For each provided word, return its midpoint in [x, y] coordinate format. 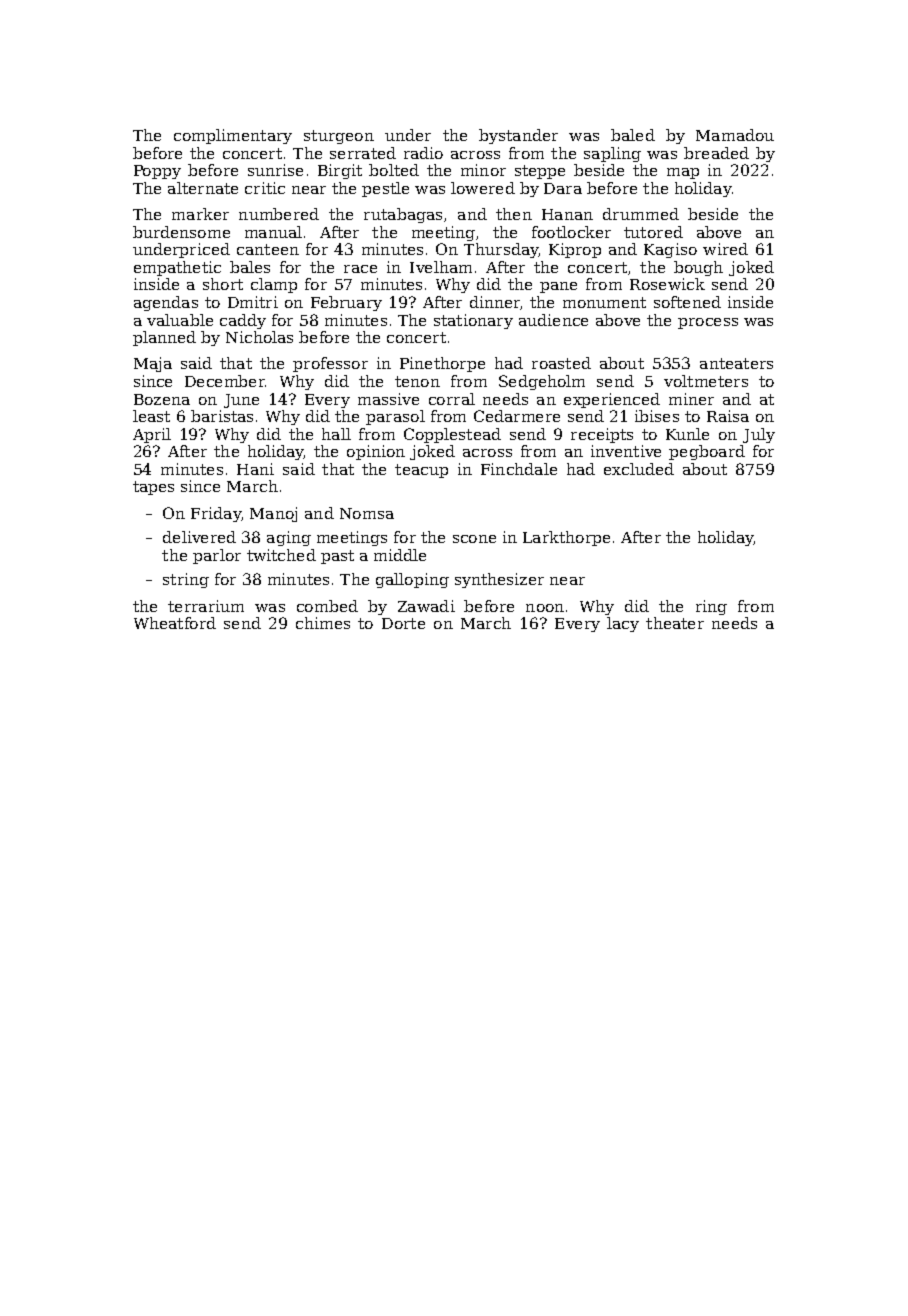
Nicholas [259, 337]
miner [691, 399]
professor [330, 364]
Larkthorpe [566, 538]
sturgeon [339, 137]
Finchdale [519, 469]
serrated [363, 153]
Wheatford [175, 623]
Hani [255, 469]
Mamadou [735, 135]
